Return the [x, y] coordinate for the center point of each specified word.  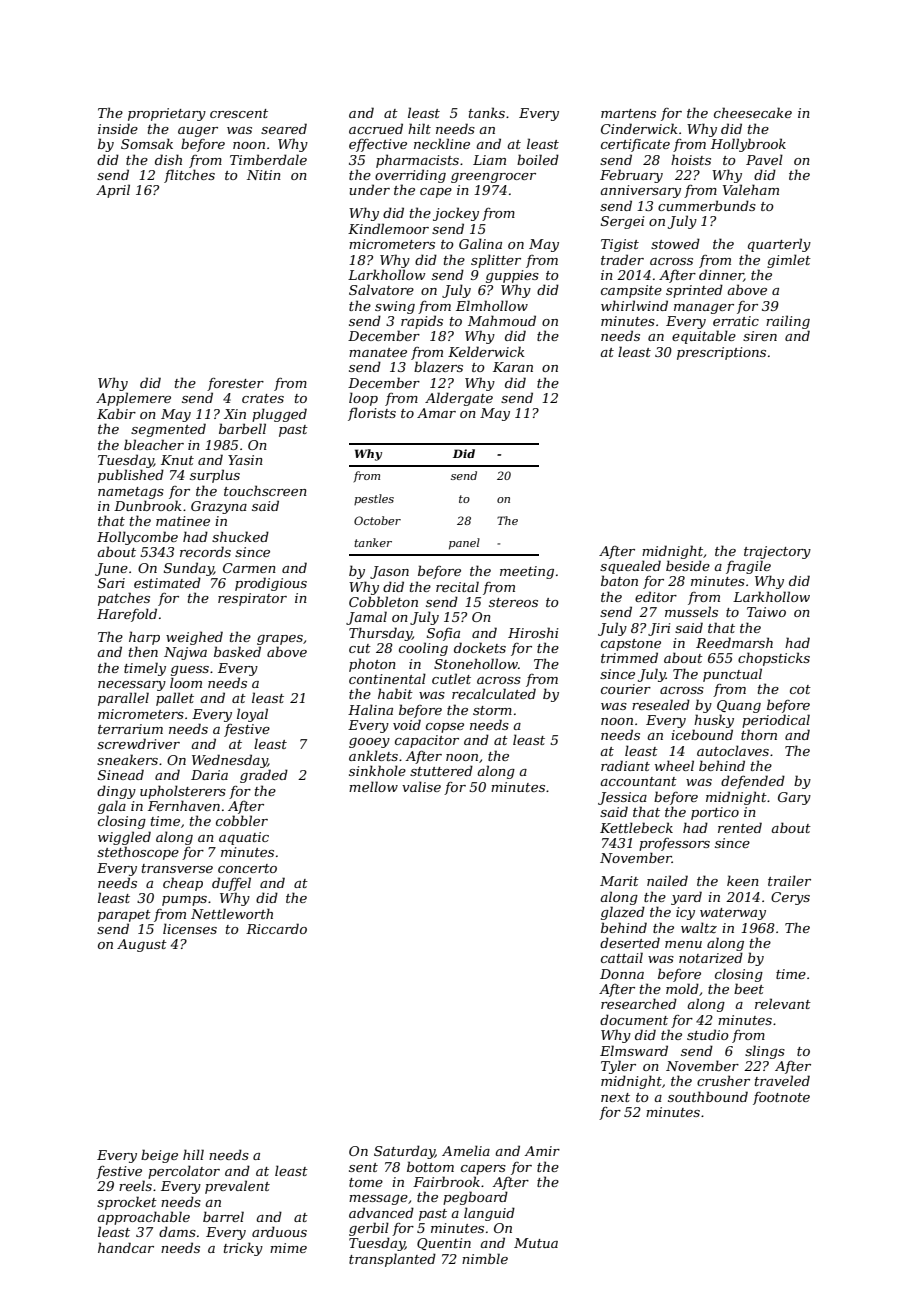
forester [235, 384]
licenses [190, 928]
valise [421, 786]
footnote [781, 1098]
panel [464, 544]
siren [760, 336]
